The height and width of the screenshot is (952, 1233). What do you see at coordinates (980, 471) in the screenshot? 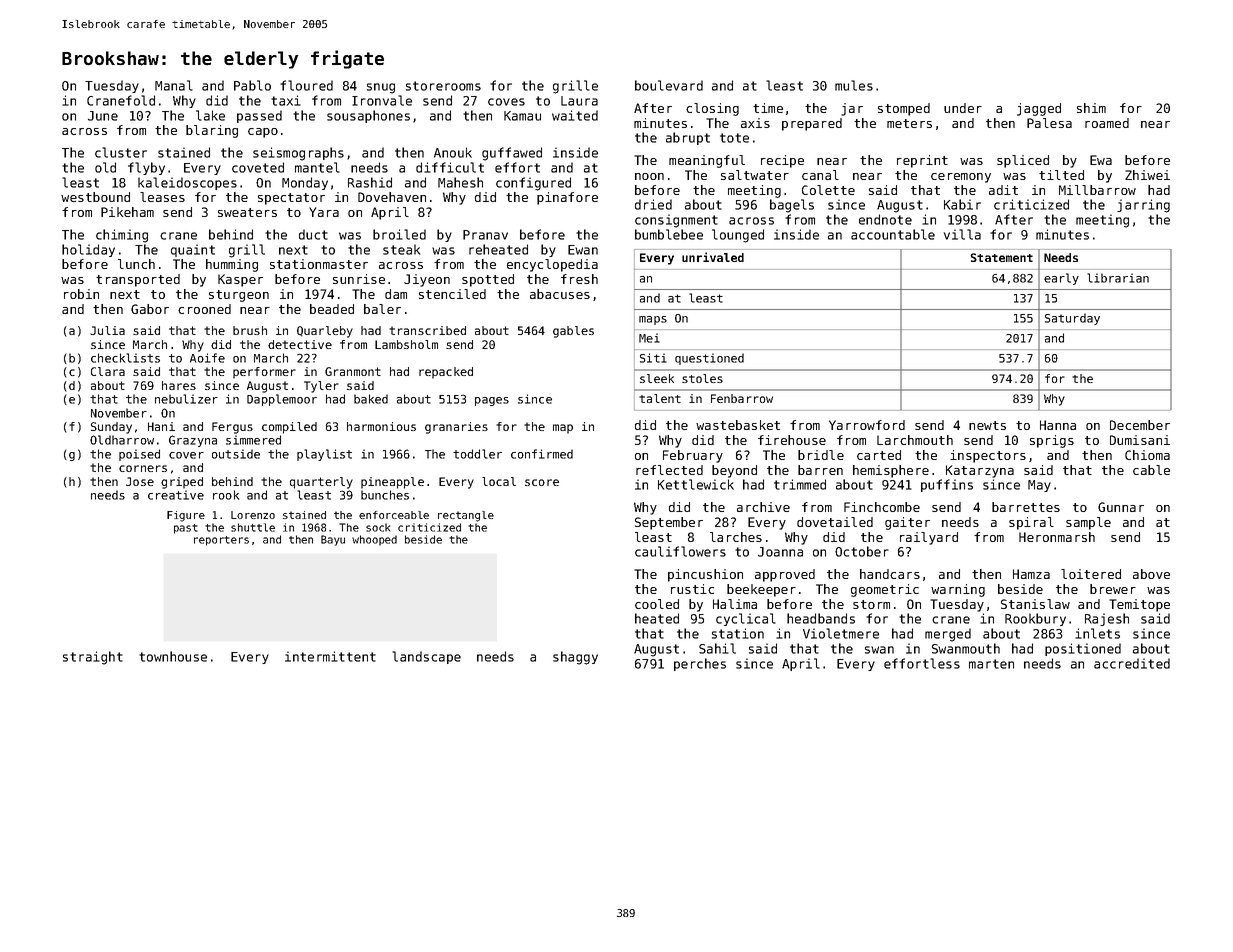
I see `Katarzyna` at bounding box center [980, 471].
